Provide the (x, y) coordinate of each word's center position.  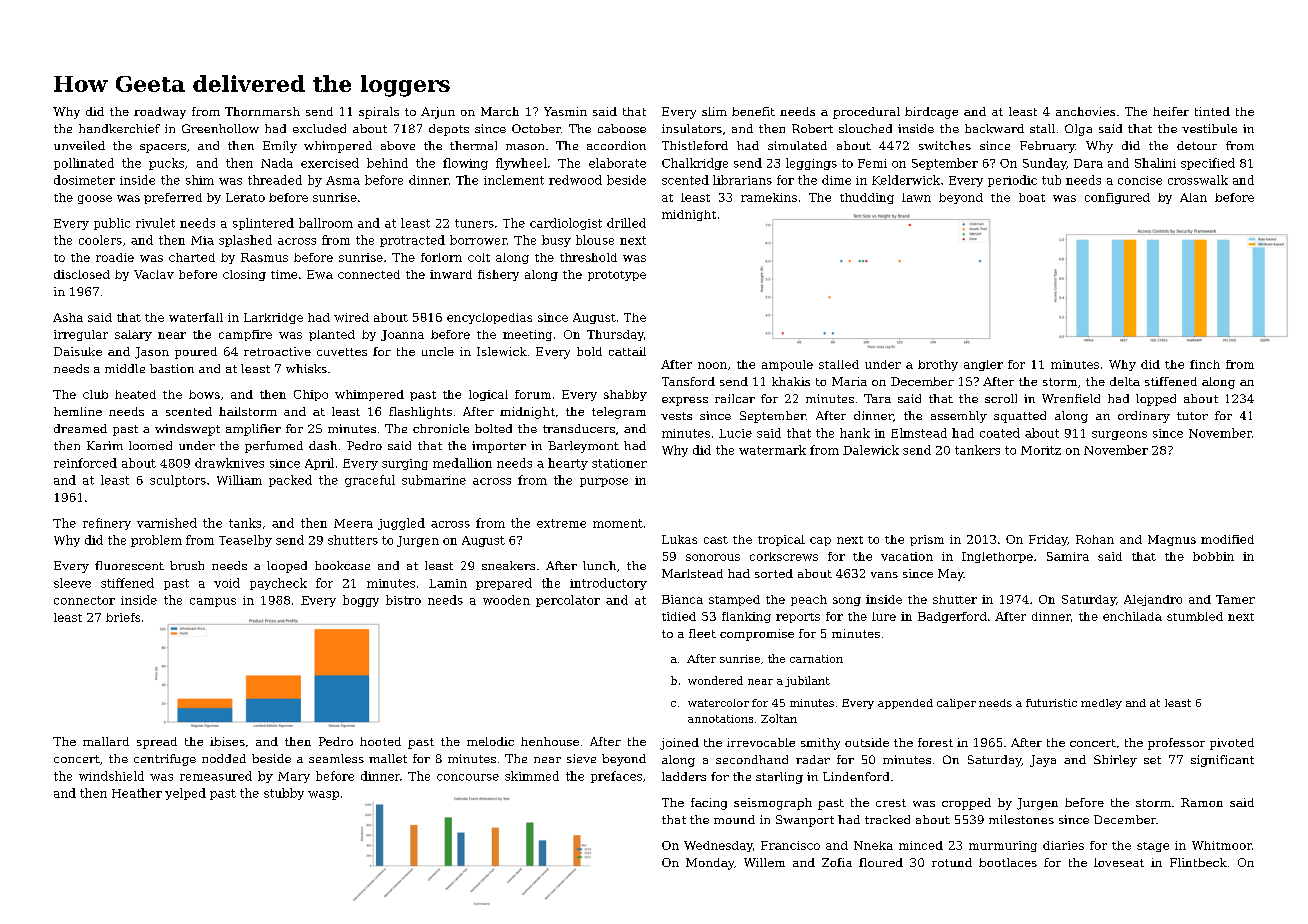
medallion (462, 463)
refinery (107, 524)
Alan (1193, 197)
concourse (468, 777)
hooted (380, 741)
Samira (1068, 556)
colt (479, 257)
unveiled (79, 145)
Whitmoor (1222, 845)
